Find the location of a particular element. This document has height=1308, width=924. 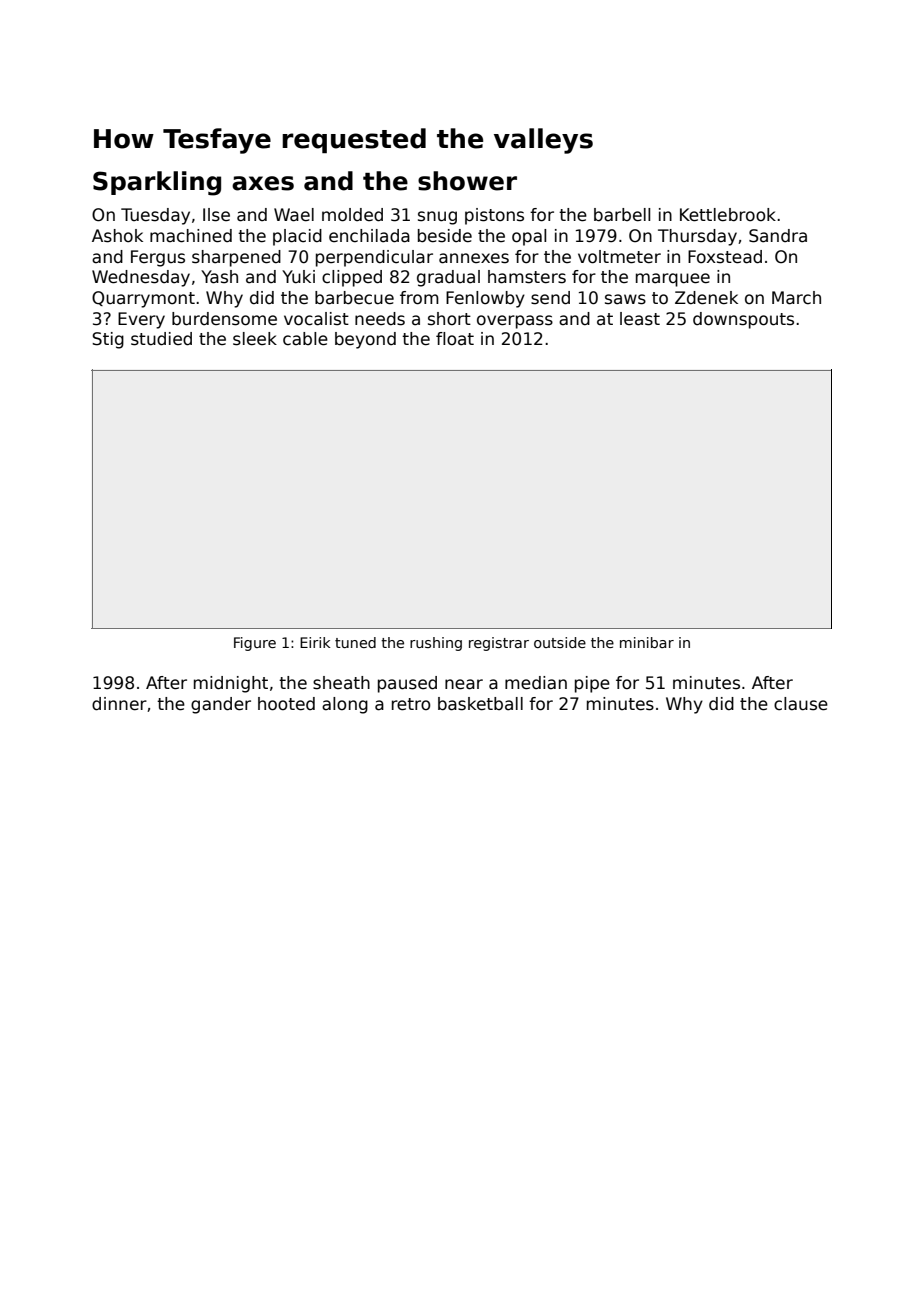

minibar is located at coordinates (647, 642).
